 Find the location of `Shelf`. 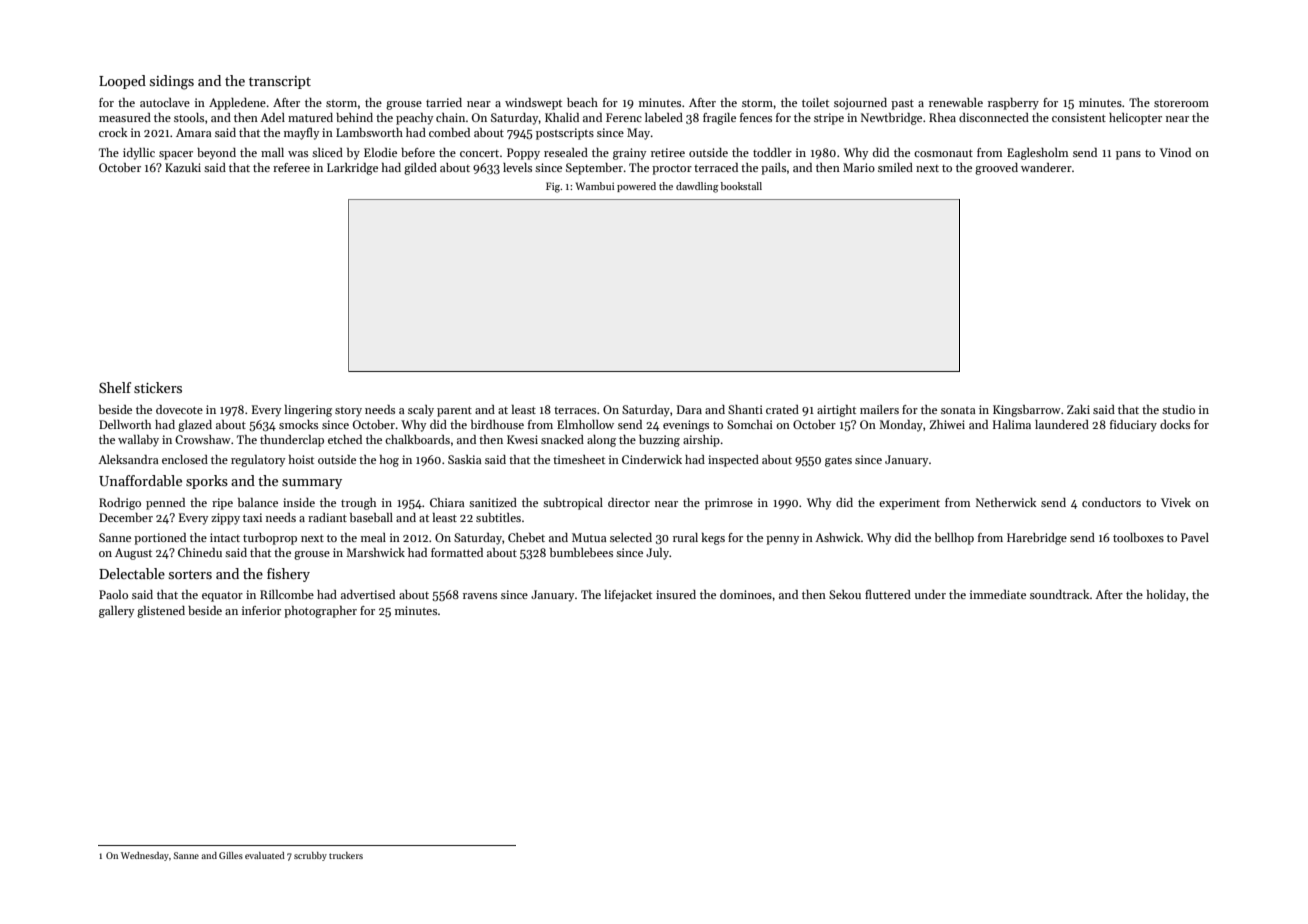

Shelf is located at coordinates (115, 387).
